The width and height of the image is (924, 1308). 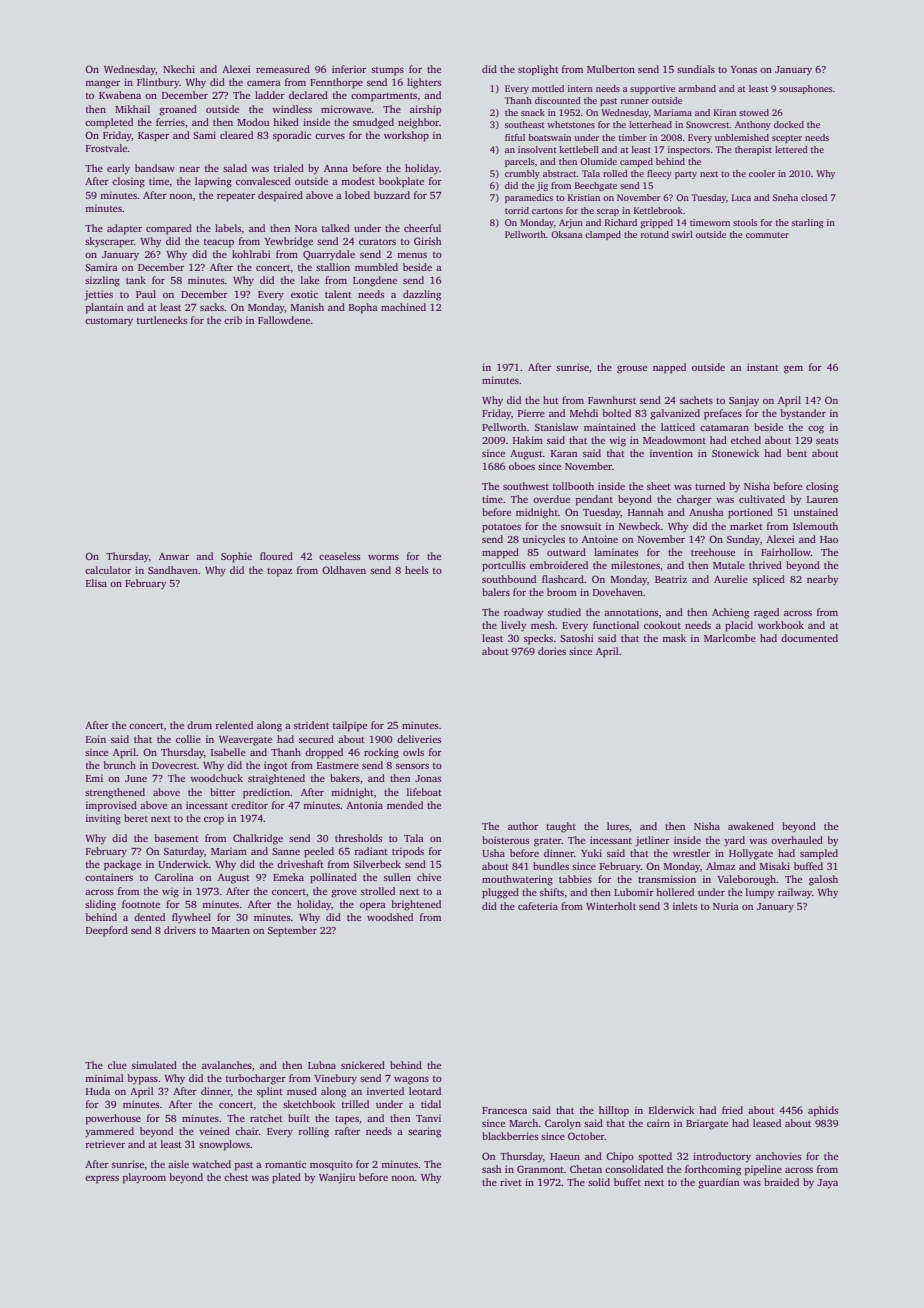 What do you see at coordinates (561, 827) in the image?
I see `taught` at bounding box center [561, 827].
